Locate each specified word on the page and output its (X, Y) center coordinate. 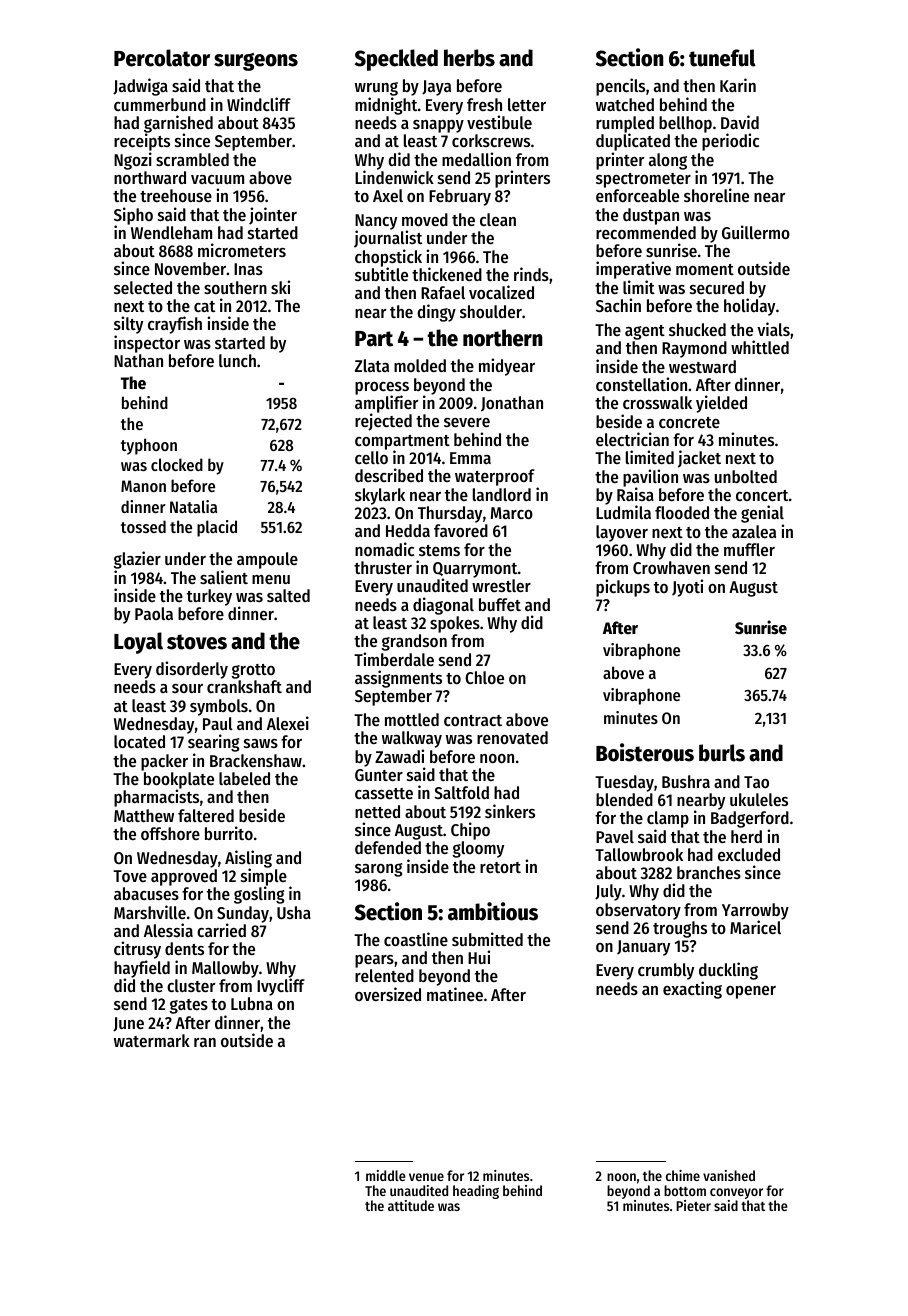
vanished (729, 1175)
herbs (469, 58)
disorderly (192, 670)
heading (476, 1192)
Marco (512, 513)
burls (722, 753)
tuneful (722, 58)
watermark (152, 1040)
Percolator (162, 58)
